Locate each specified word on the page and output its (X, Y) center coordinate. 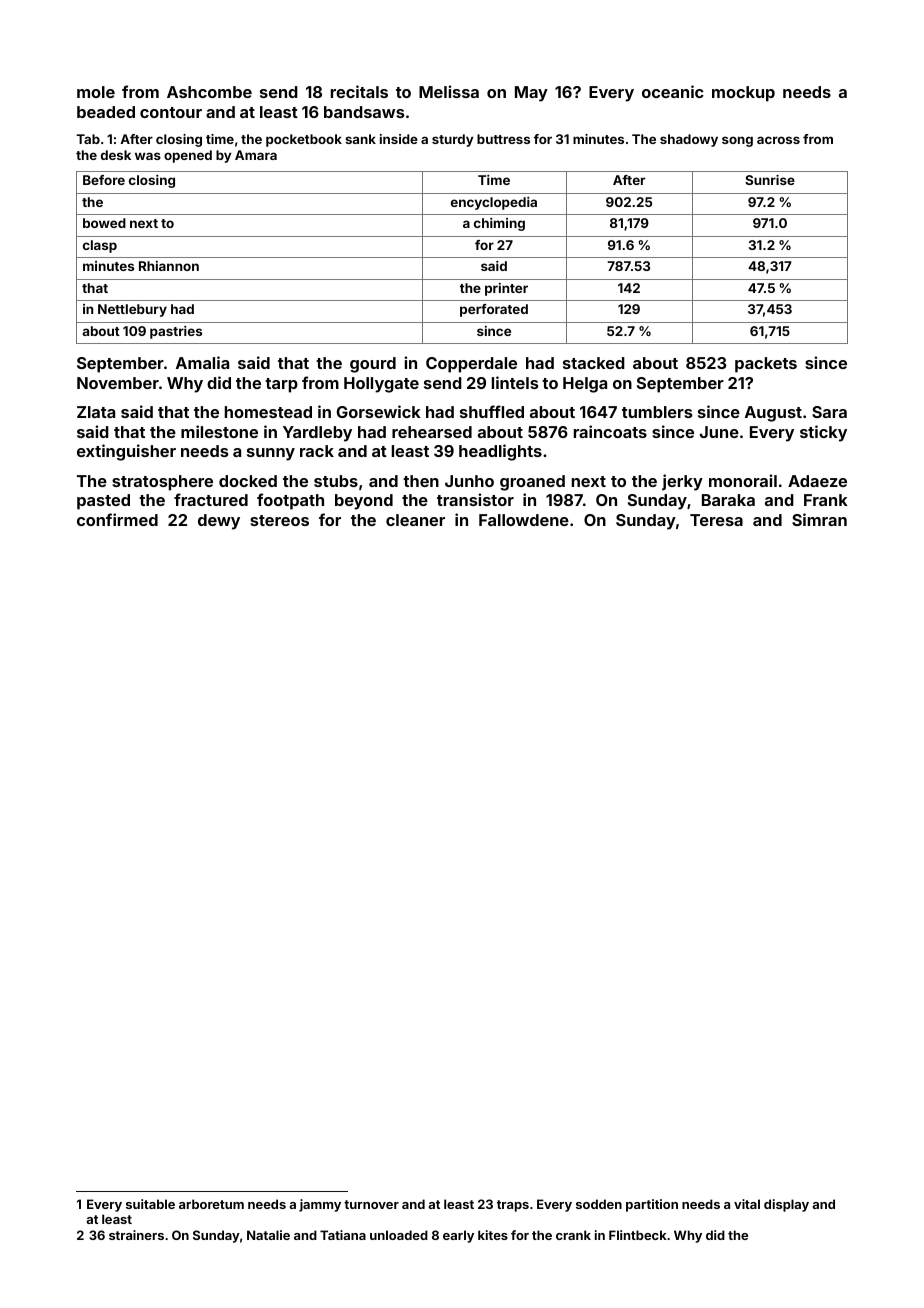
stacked (594, 363)
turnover (371, 1204)
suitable (150, 1204)
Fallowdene (524, 520)
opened (188, 156)
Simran (819, 519)
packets (766, 365)
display (786, 1205)
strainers (136, 1235)
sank (360, 139)
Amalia (202, 362)
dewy (219, 522)
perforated (494, 310)
